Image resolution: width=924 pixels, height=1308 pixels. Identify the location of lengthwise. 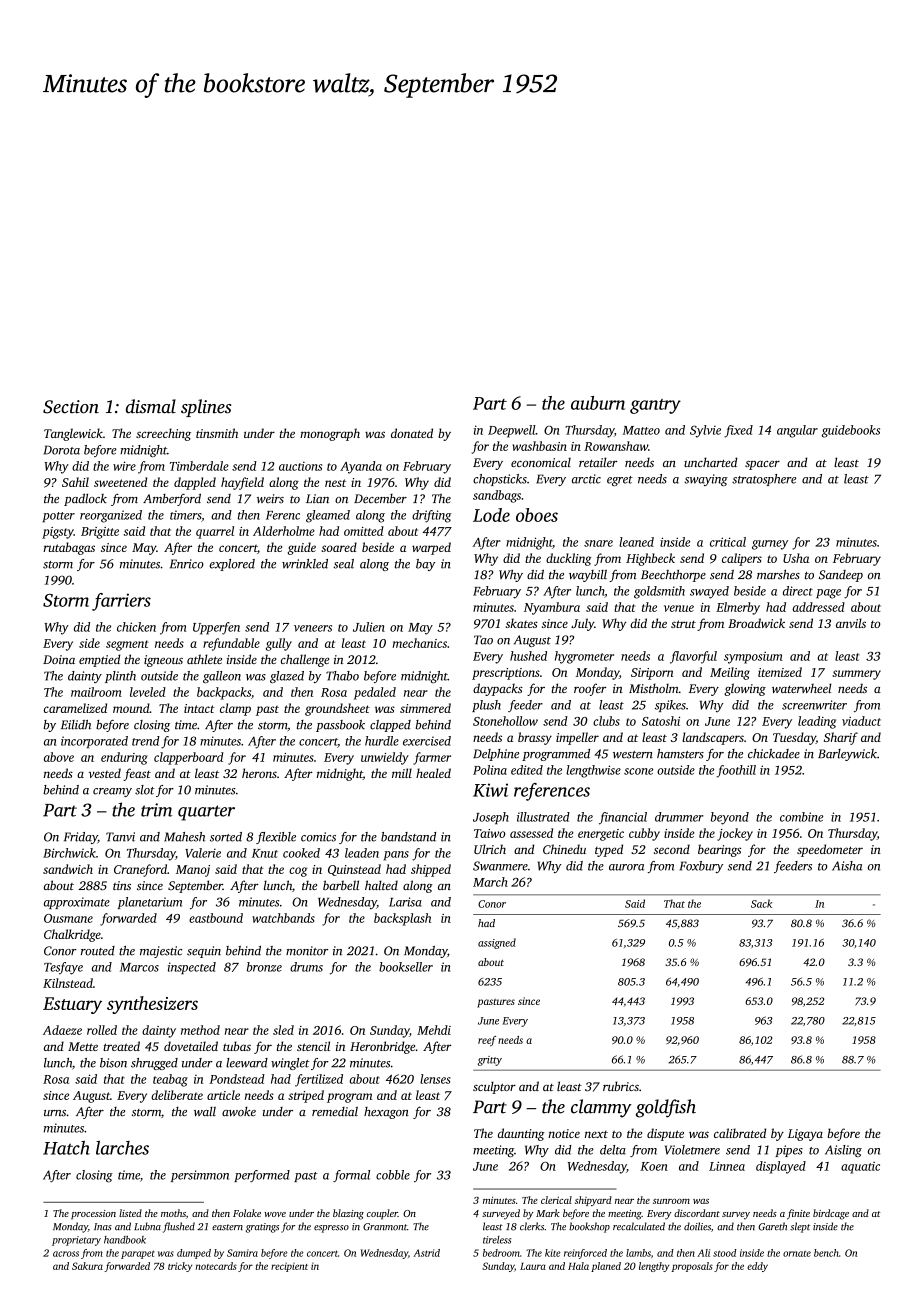
(593, 771).
